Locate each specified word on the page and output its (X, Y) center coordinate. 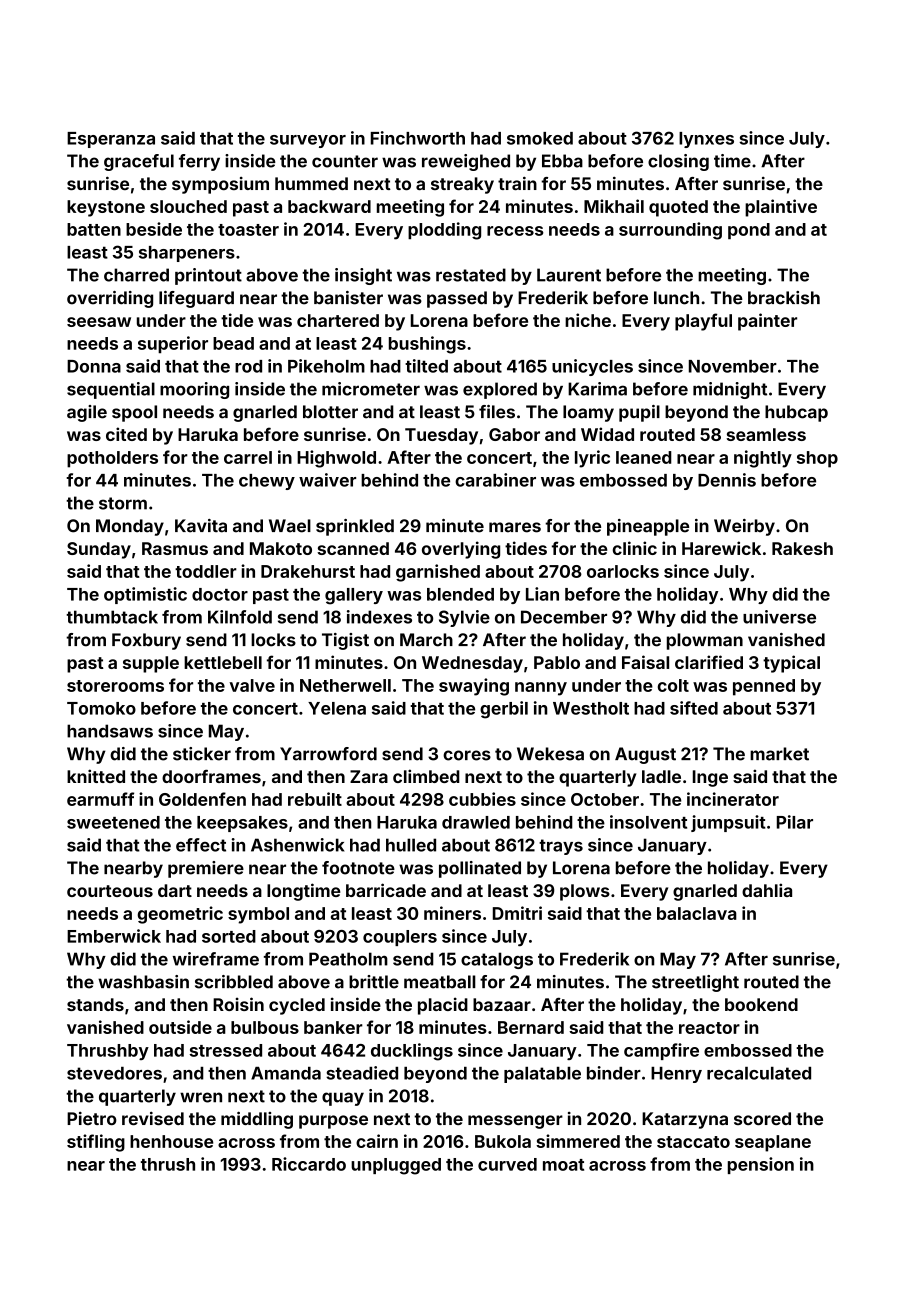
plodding (444, 231)
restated (471, 275)
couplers (400, 938)
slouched (188, 206)
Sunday (99, 550)
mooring (194, 390)
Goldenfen (202, 799)
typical (791, 664)
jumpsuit (728, 823)
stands (95, 1004)
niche (588, 320)
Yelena (337, 708)
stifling (96, 1143)
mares (515, 527)
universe (779, 617)
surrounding (670, 231)
